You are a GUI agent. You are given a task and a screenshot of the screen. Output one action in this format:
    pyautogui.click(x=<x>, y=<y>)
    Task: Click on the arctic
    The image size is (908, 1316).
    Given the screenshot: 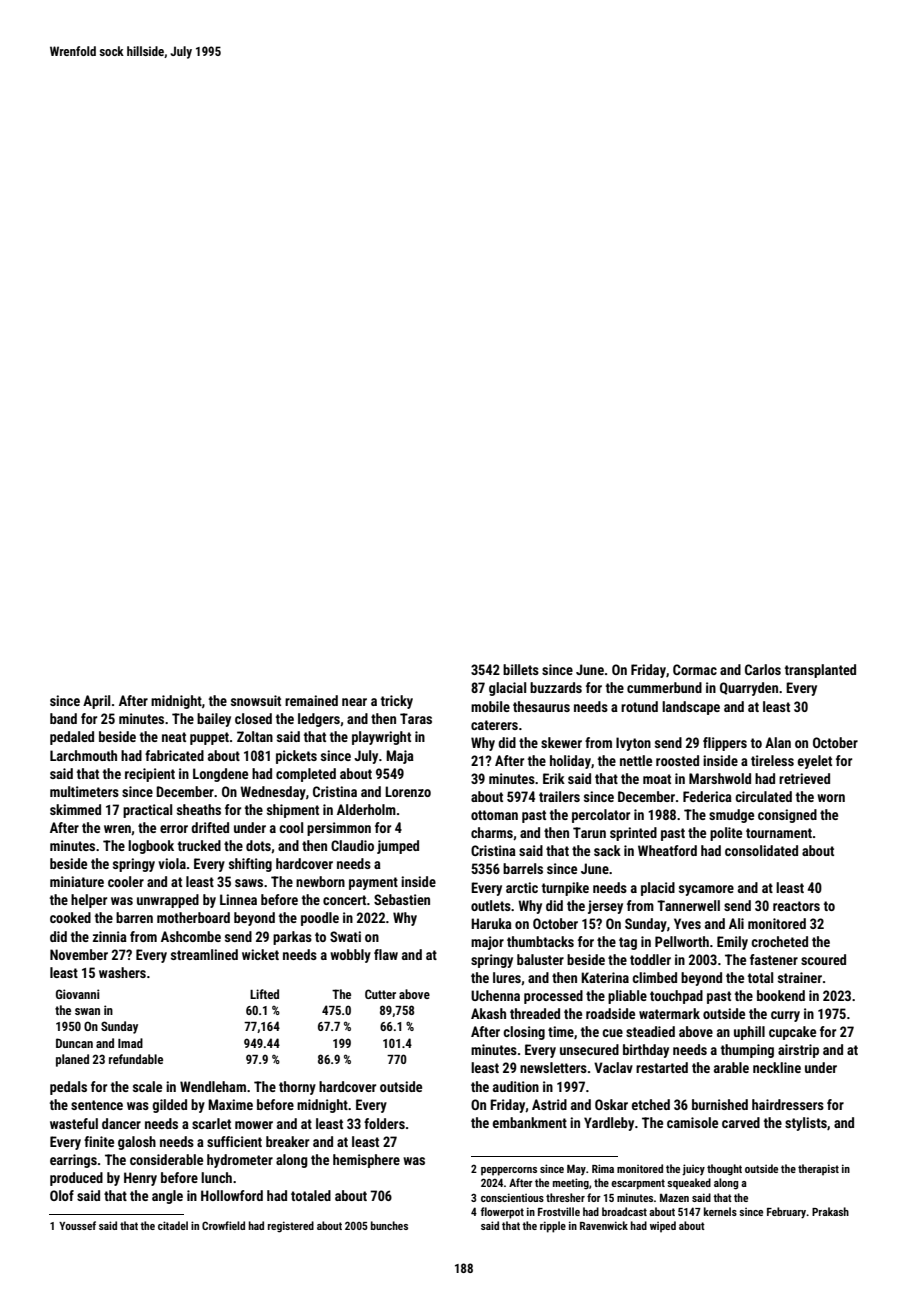 What is the action you would take?
    pyautogui.click(x=522, y=887)
